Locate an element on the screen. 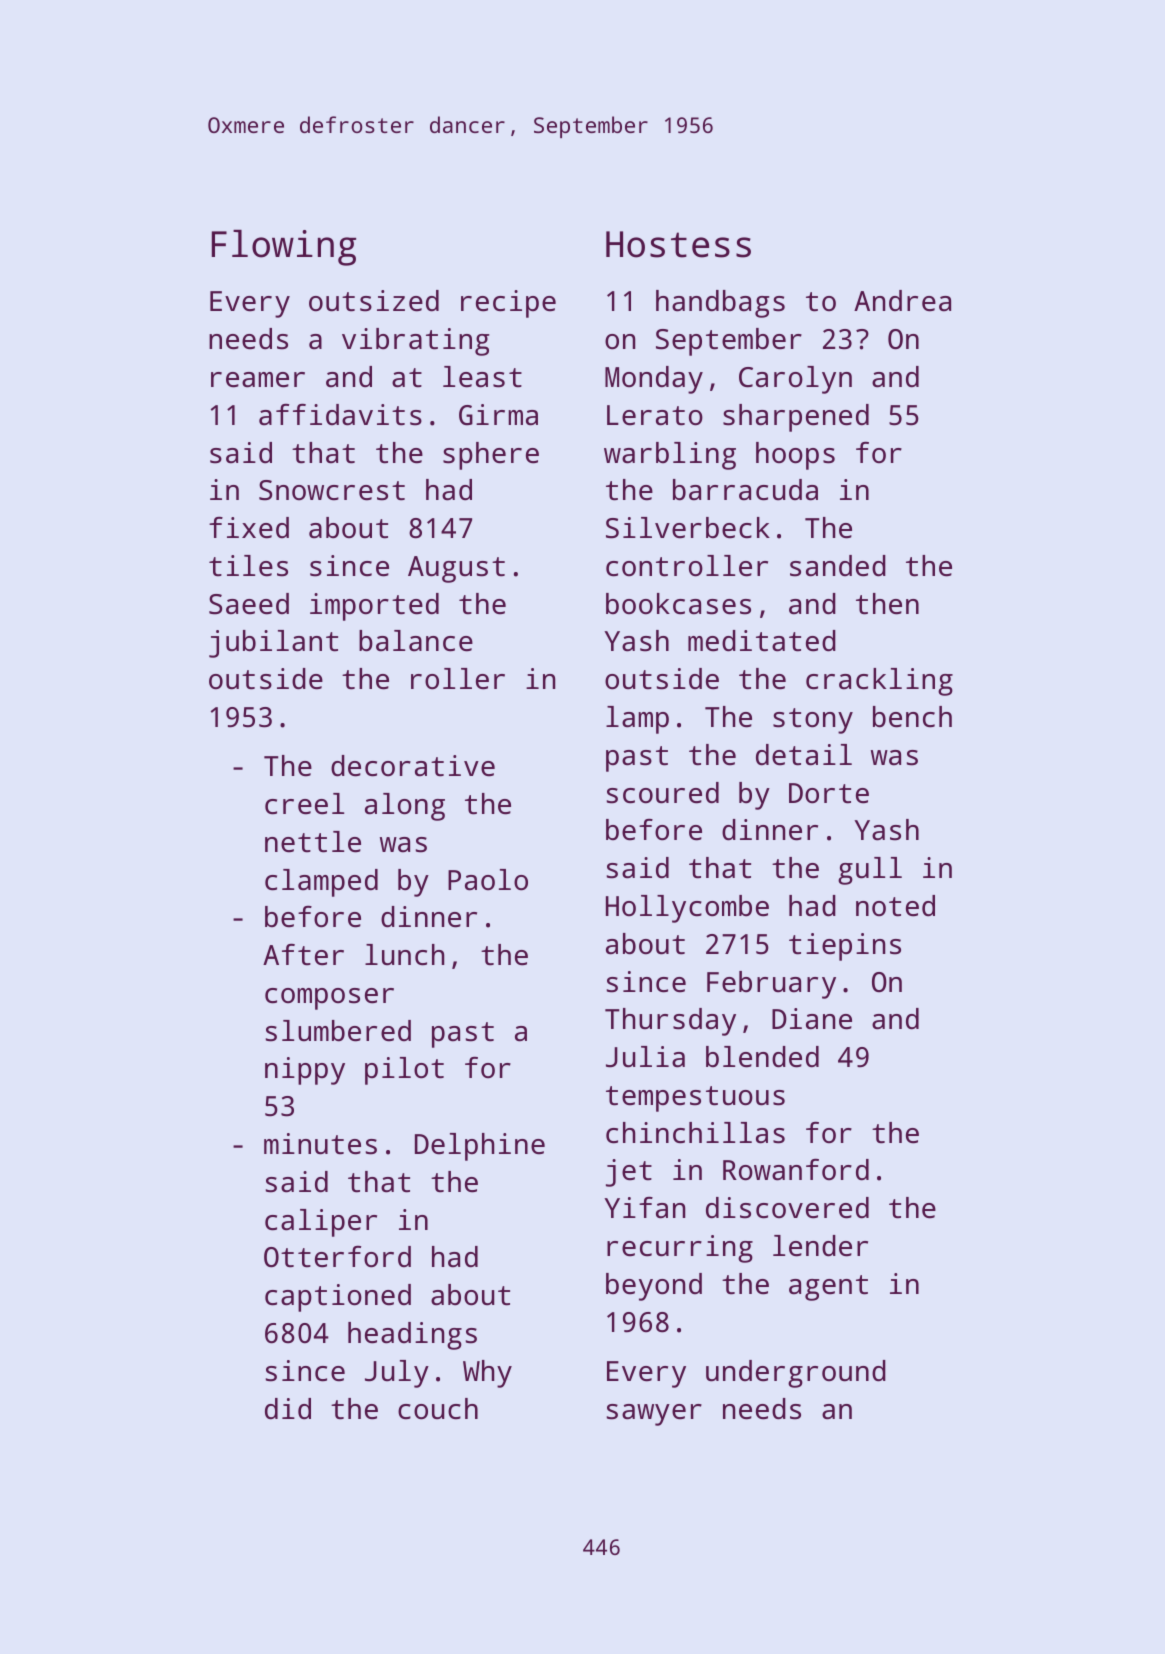  recipe is located at coordinates (508, 304).
